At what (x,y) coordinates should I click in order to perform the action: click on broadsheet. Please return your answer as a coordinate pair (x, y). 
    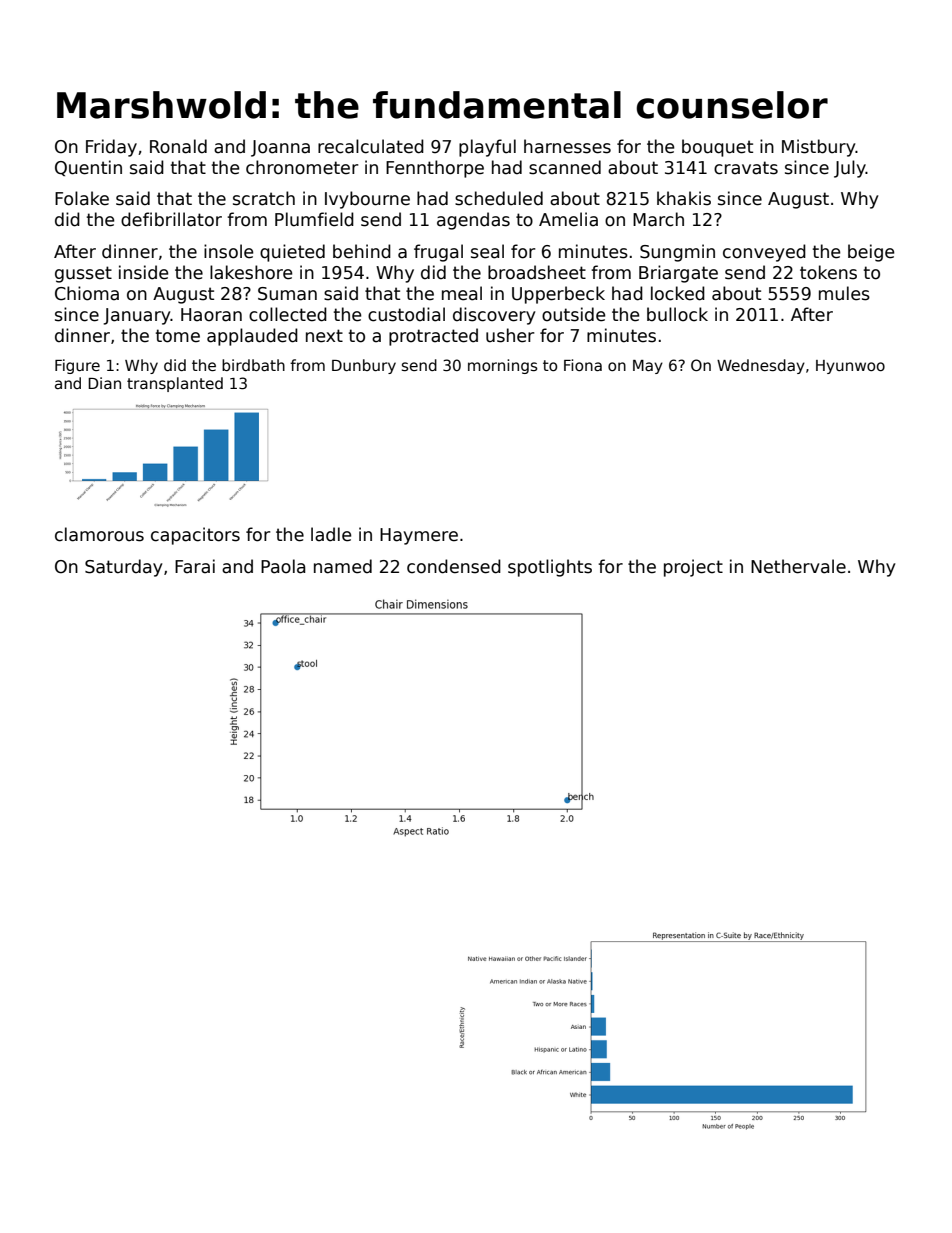
    Looking at the image, I should click on (537, 272).
